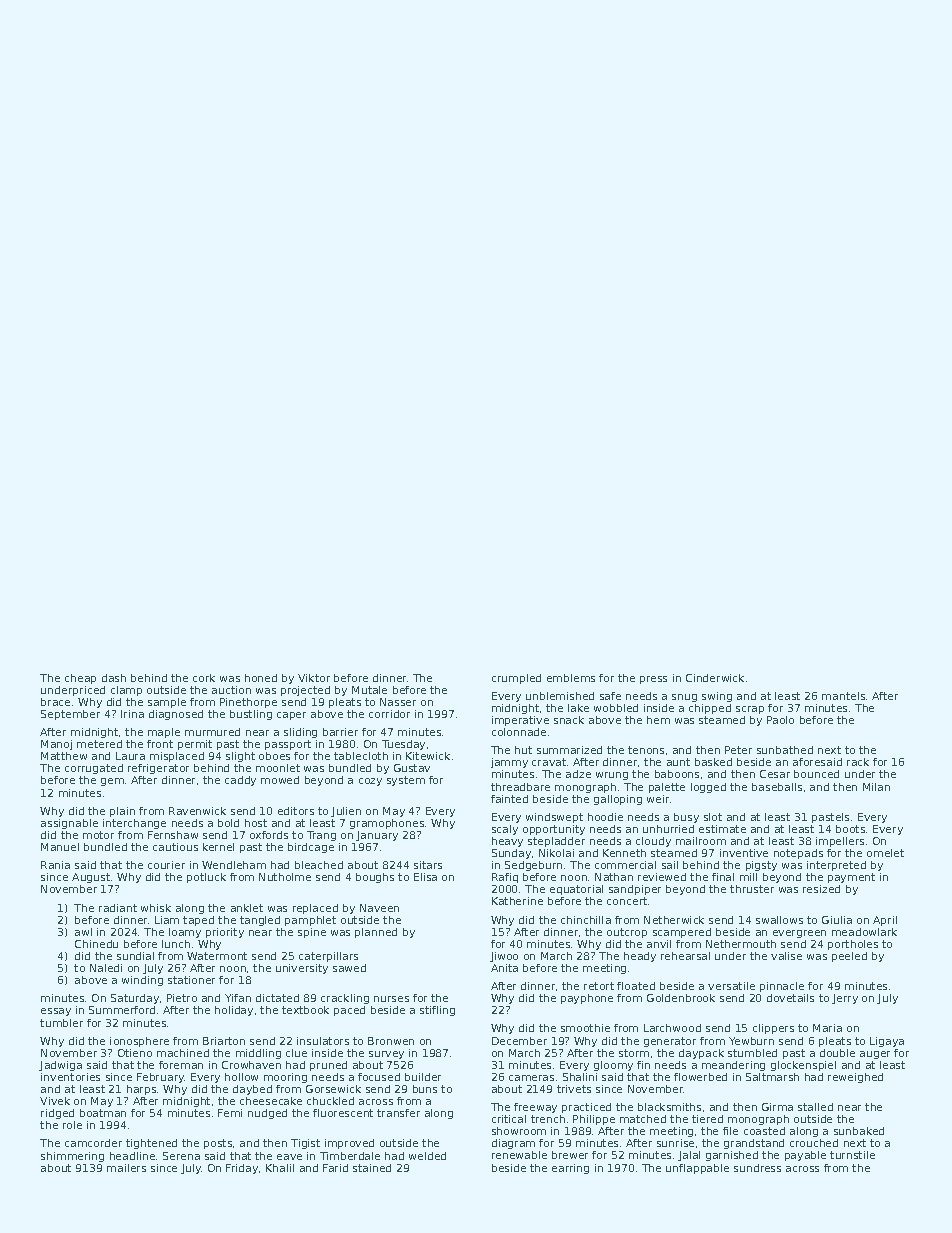 Image resolution: width=952 pixels, height=1233 pixels. Describe the element at coordinates (122, 812) in the screenshot. I see `plain` at that location.
